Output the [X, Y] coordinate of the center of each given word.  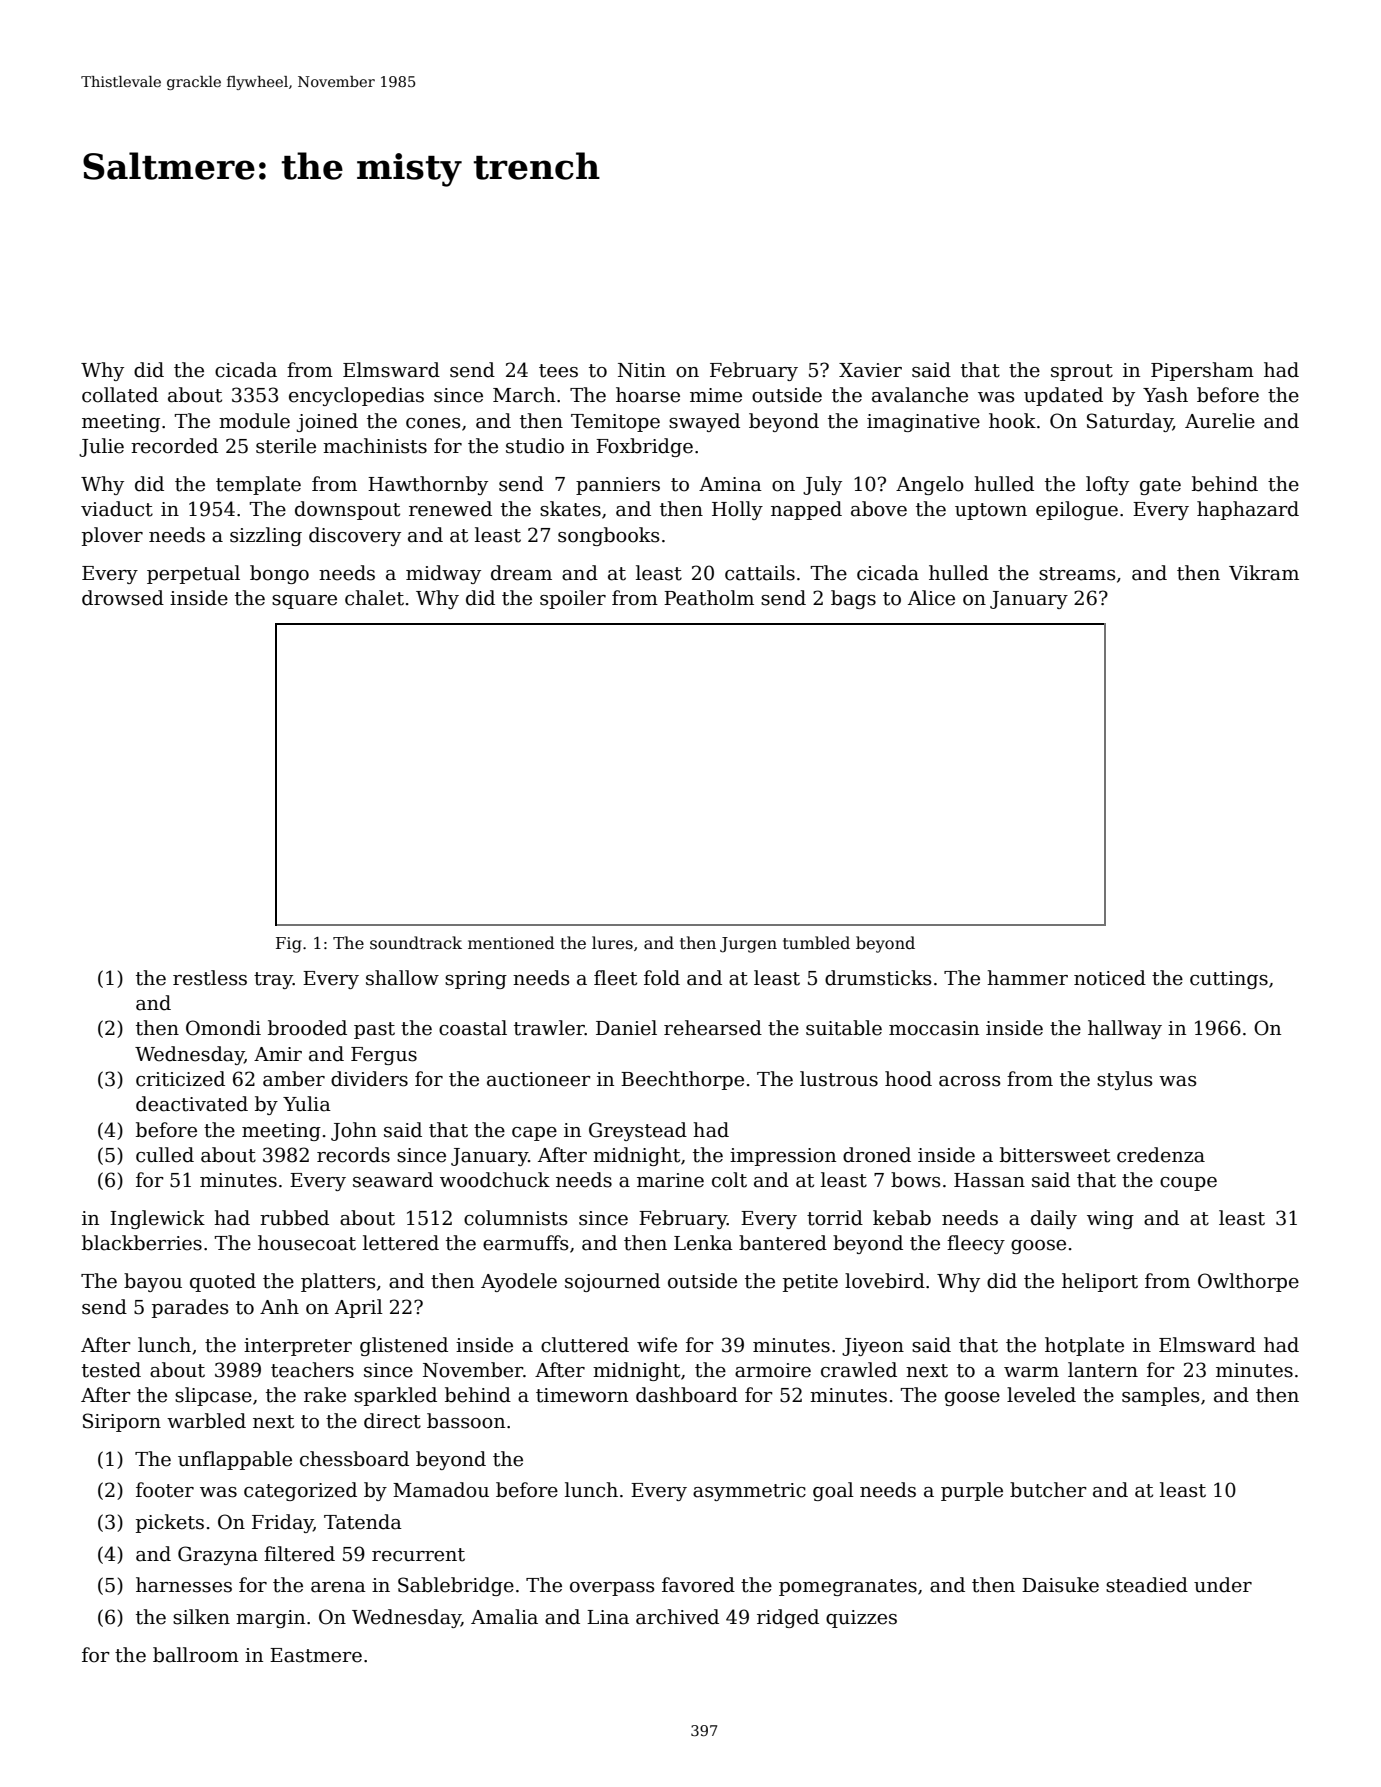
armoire [773, 1370]
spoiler [573, 599]
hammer [1027, 978]
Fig [289, 945]
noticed [1110, 978]
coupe [1188, 1184]
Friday [282, 1523]
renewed [450, 509]
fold [662, 978]
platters [338, 1282]
